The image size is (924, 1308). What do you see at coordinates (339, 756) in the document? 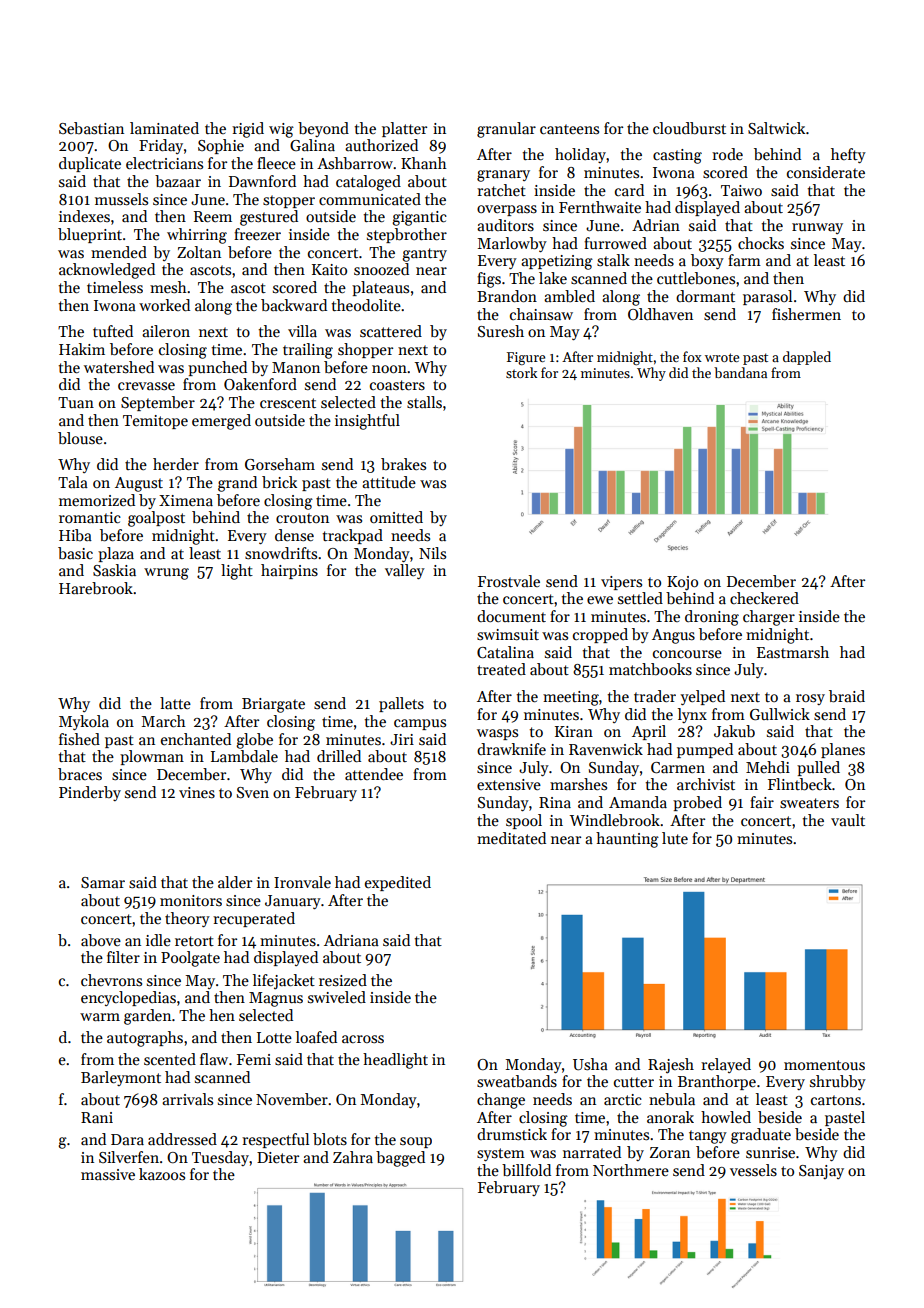
I see `drilled` at bounding box center [339, 756].
